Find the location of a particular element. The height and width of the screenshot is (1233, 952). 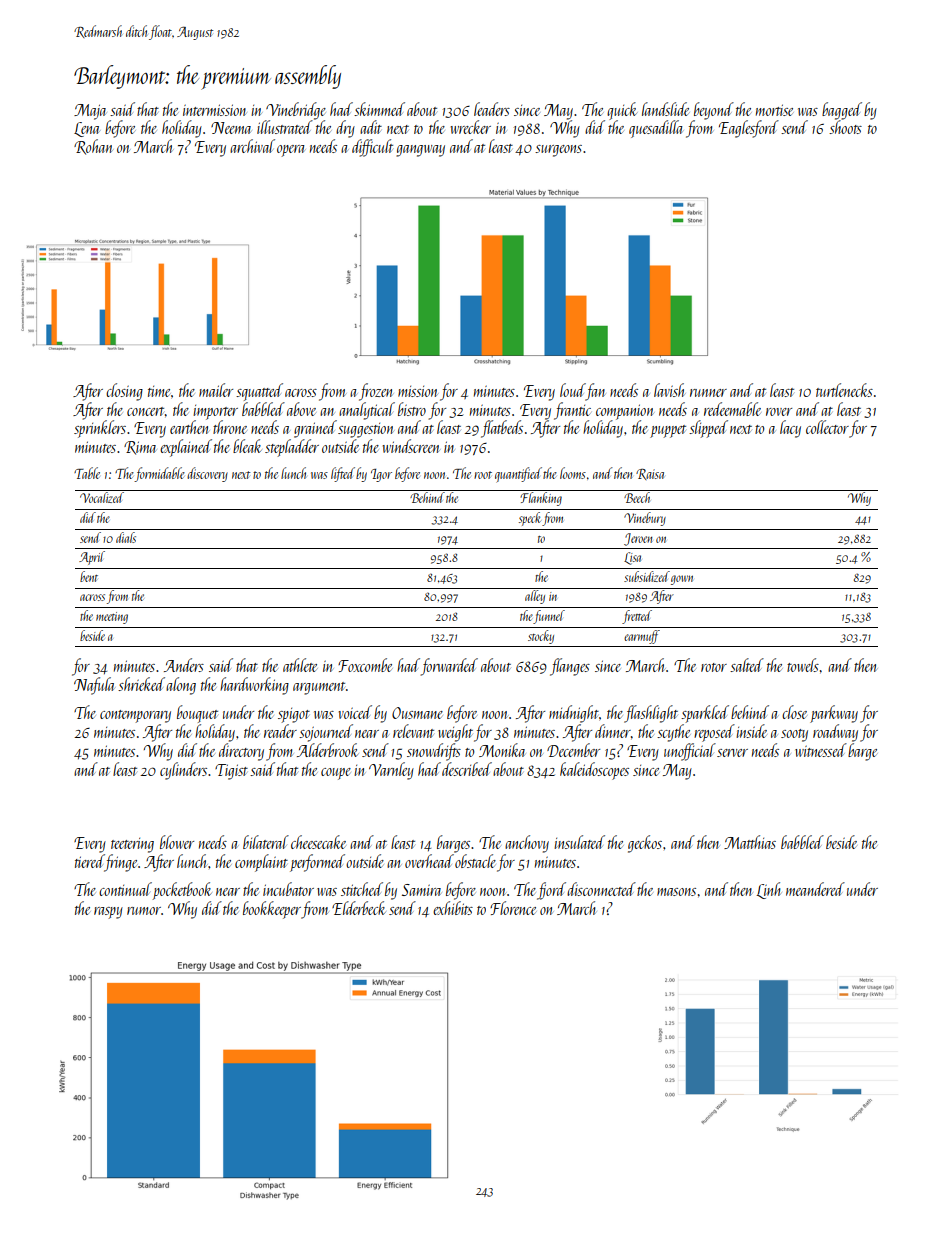

landslide is located at coordinates (665, 109).
